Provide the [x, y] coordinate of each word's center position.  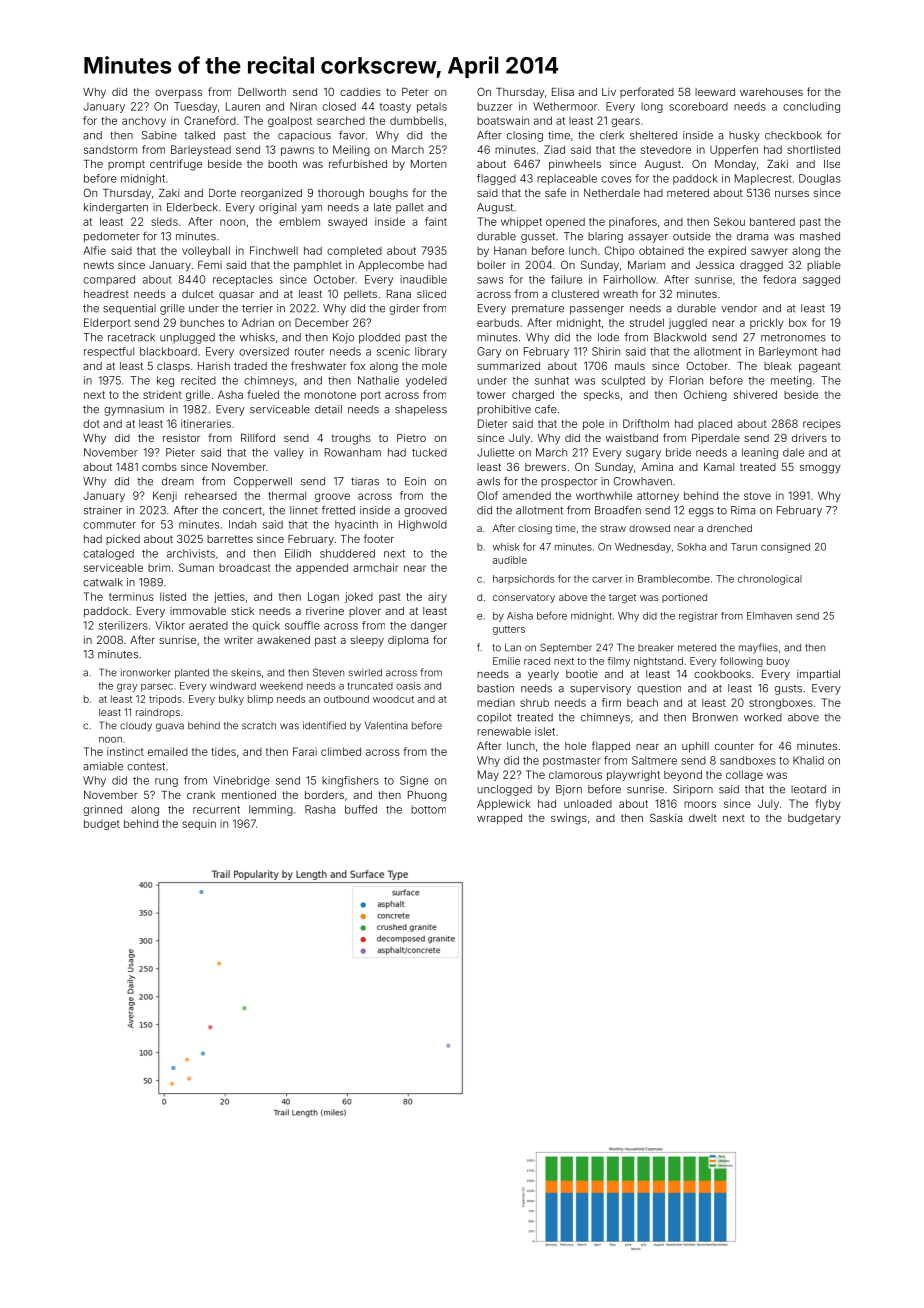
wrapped [499, 819]
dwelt [703, 818]
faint [436, 221]
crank [201, 795]
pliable [824, 266]
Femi [210, 265]
